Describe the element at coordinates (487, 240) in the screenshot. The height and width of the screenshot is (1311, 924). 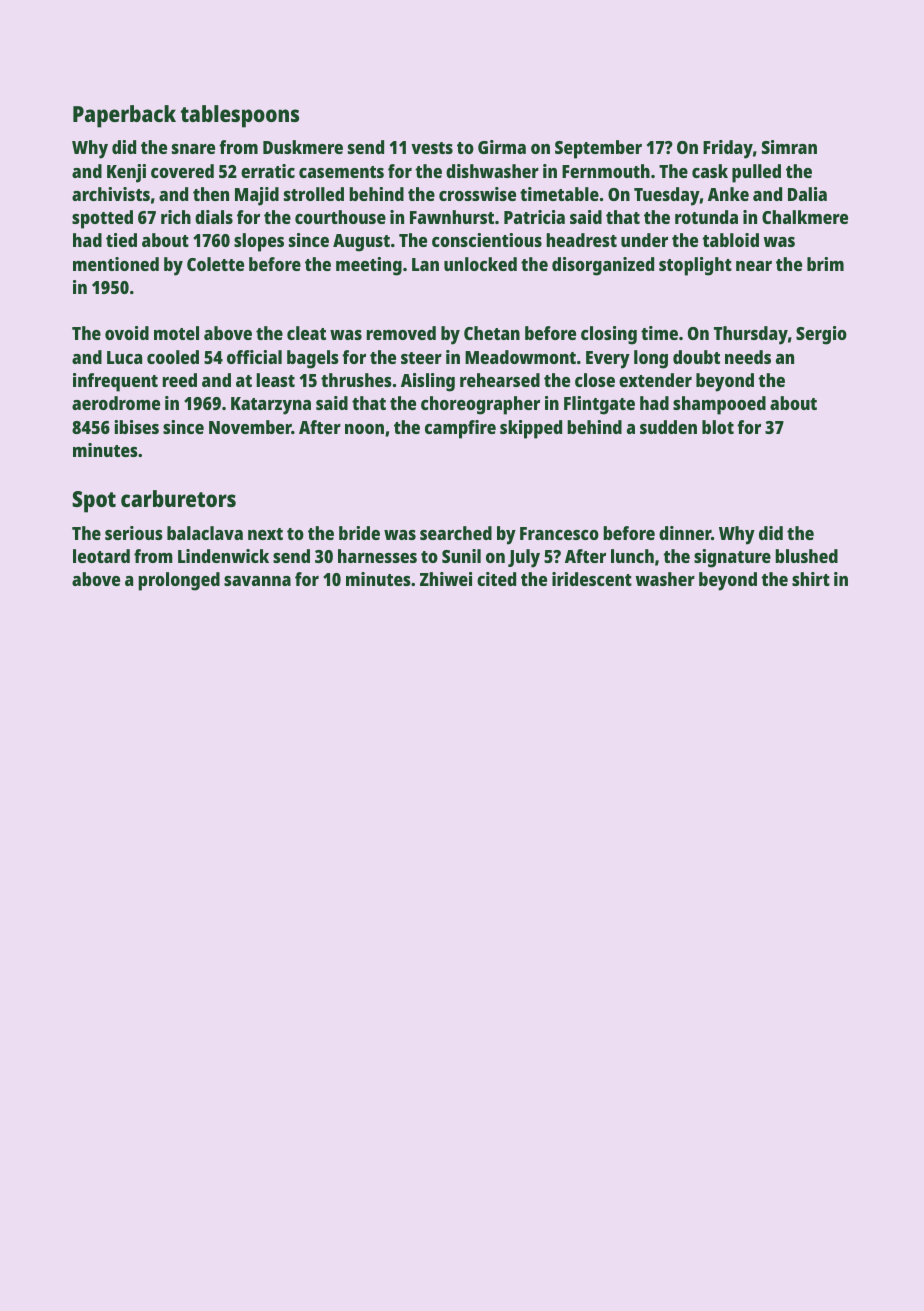
I see `conscientious` at that location.
